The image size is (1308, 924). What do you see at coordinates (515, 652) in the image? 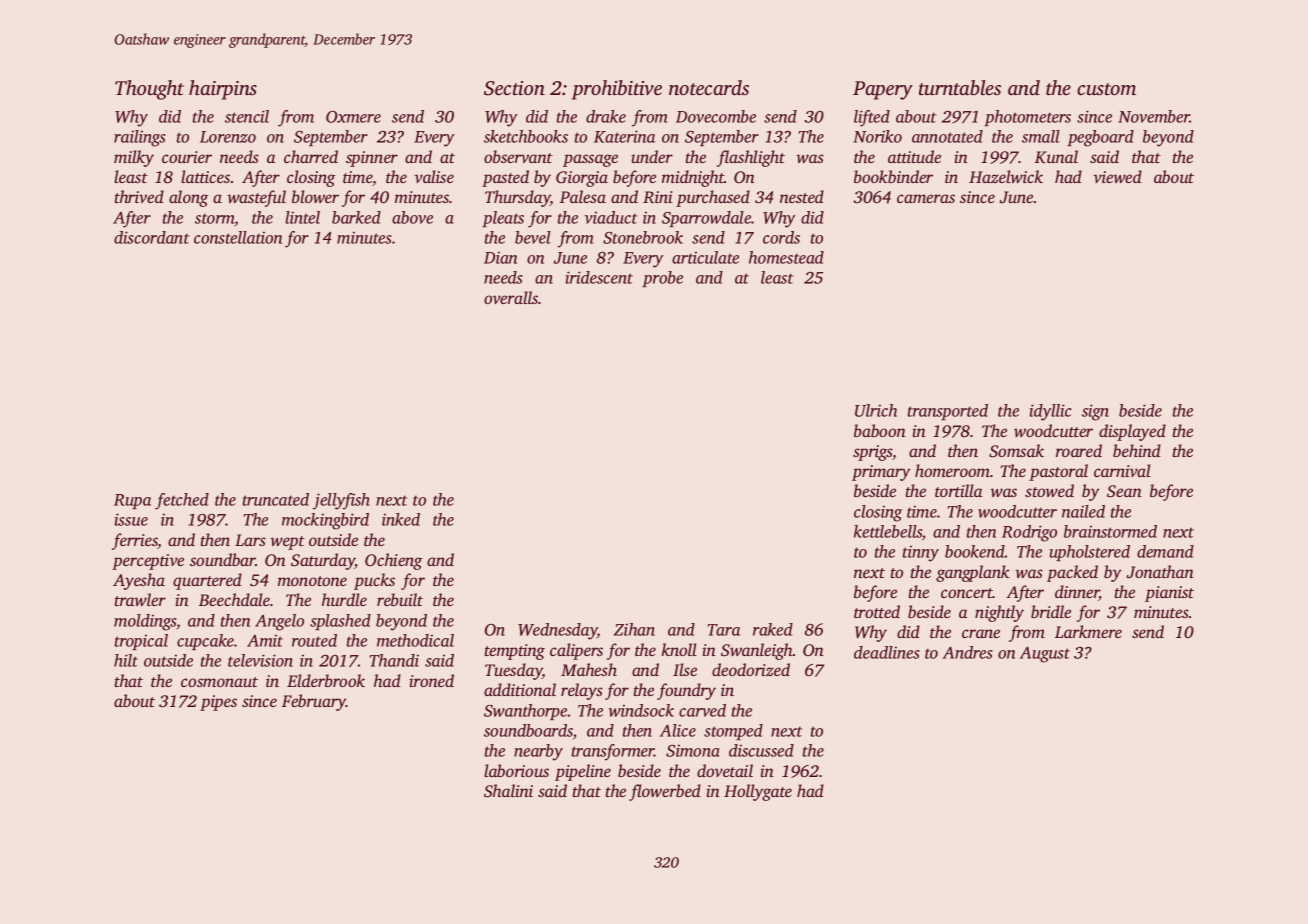
I see `tempting` at bounding box center [515, 652].
